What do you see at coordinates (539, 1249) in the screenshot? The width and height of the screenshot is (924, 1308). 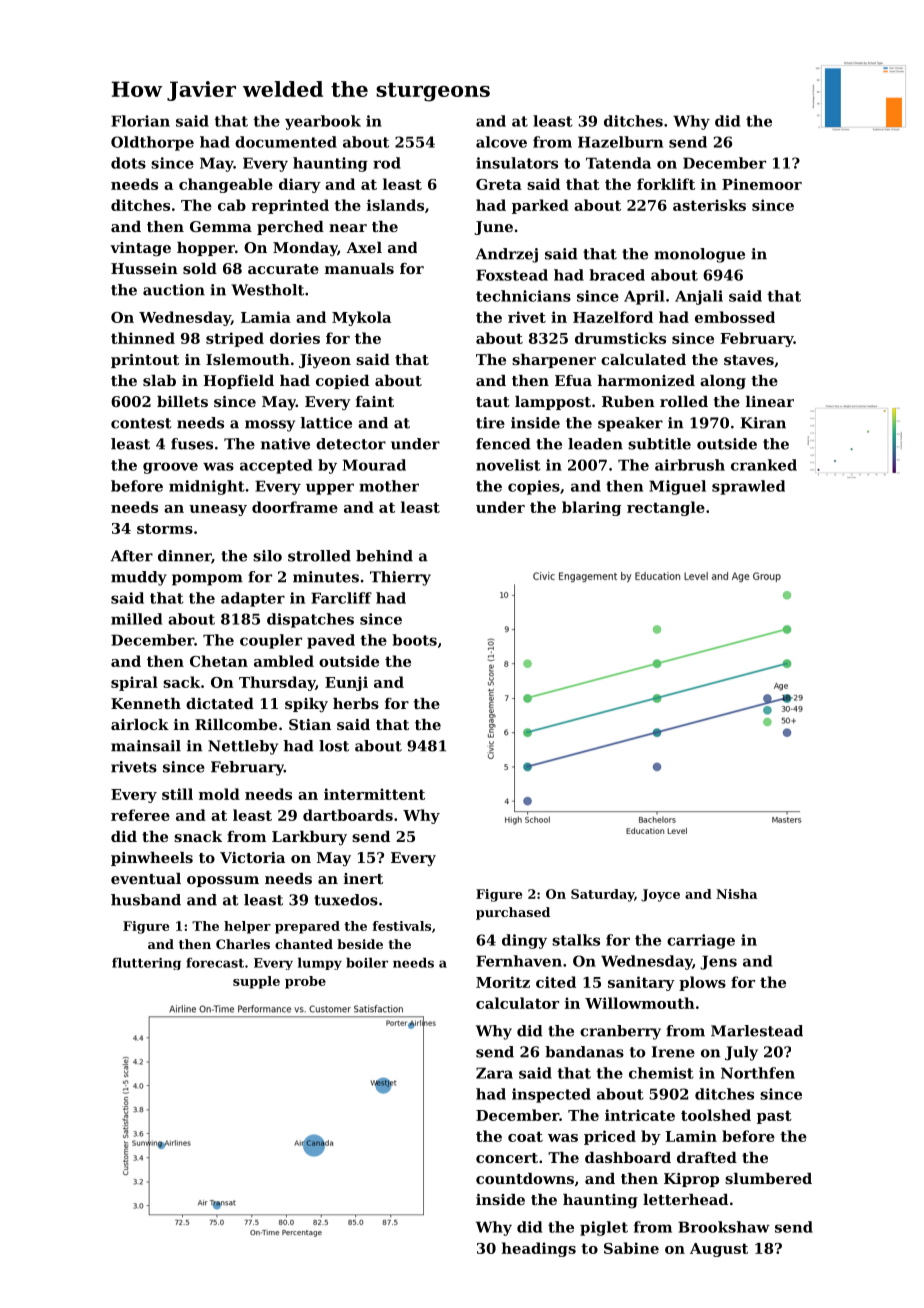 I see `headings` at bounding box center [539, 1249].
